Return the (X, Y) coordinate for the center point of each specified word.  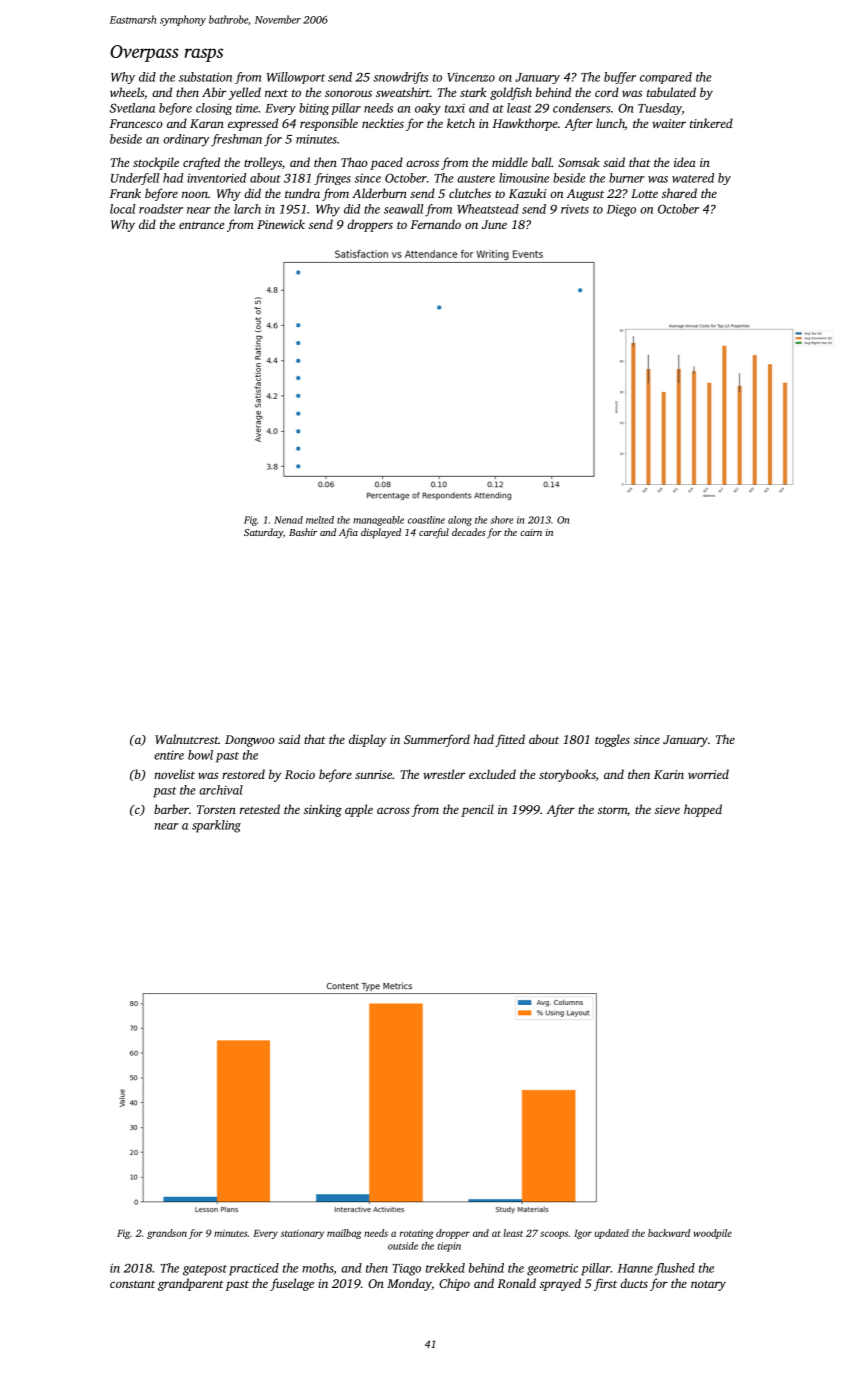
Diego (621, 210)
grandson (167, 1234)
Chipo (454, 1284)
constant (132, 1284)
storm (612, 810)
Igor (583, 1234)
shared (679, 193)
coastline (426, 520)
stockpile (156, 163)
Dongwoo (250, 741)
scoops (554, 1235)
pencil (477, 810)
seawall (403, 209)
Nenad (288, 520)
